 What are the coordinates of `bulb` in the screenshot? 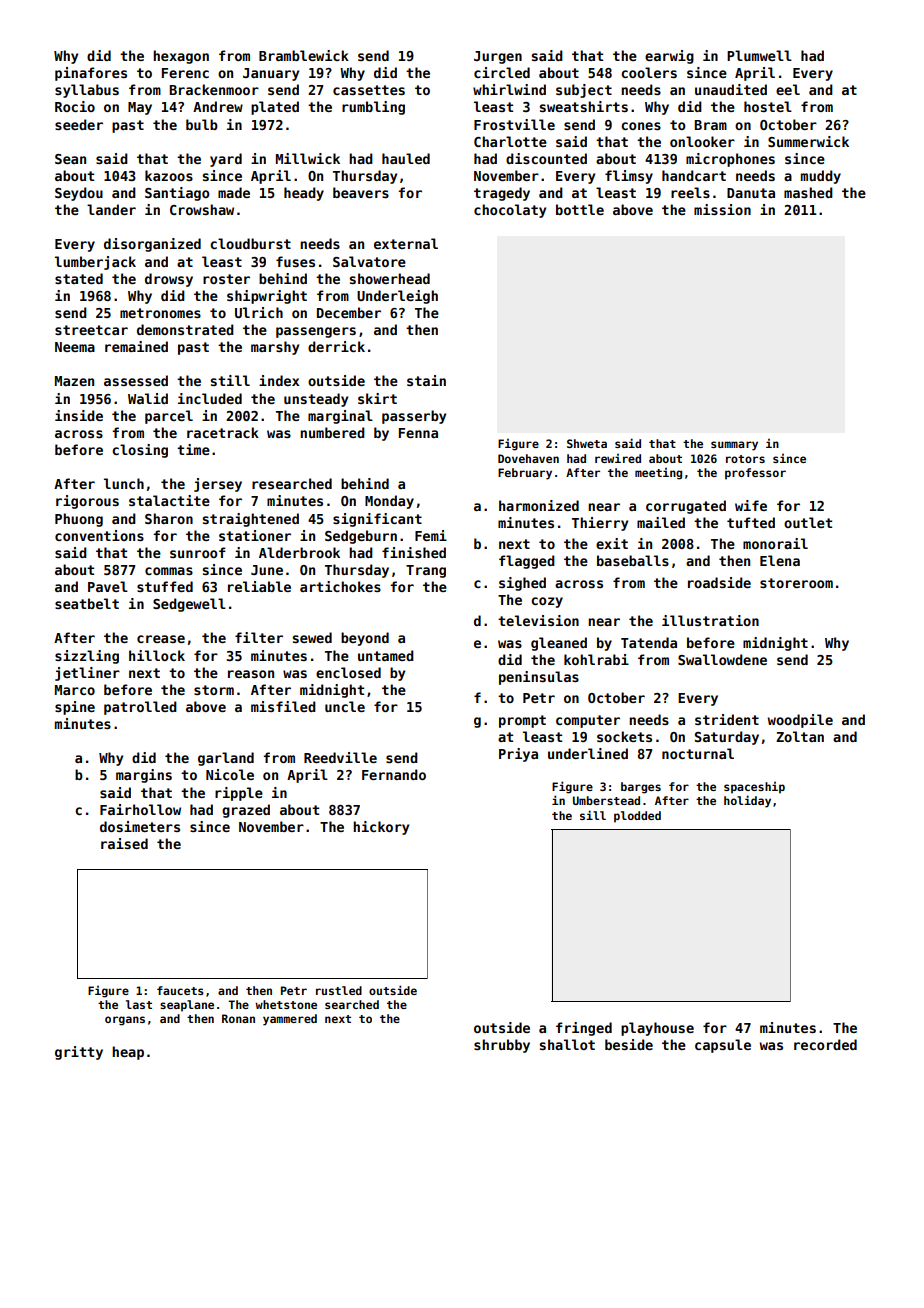 It's located at (202, 124).
